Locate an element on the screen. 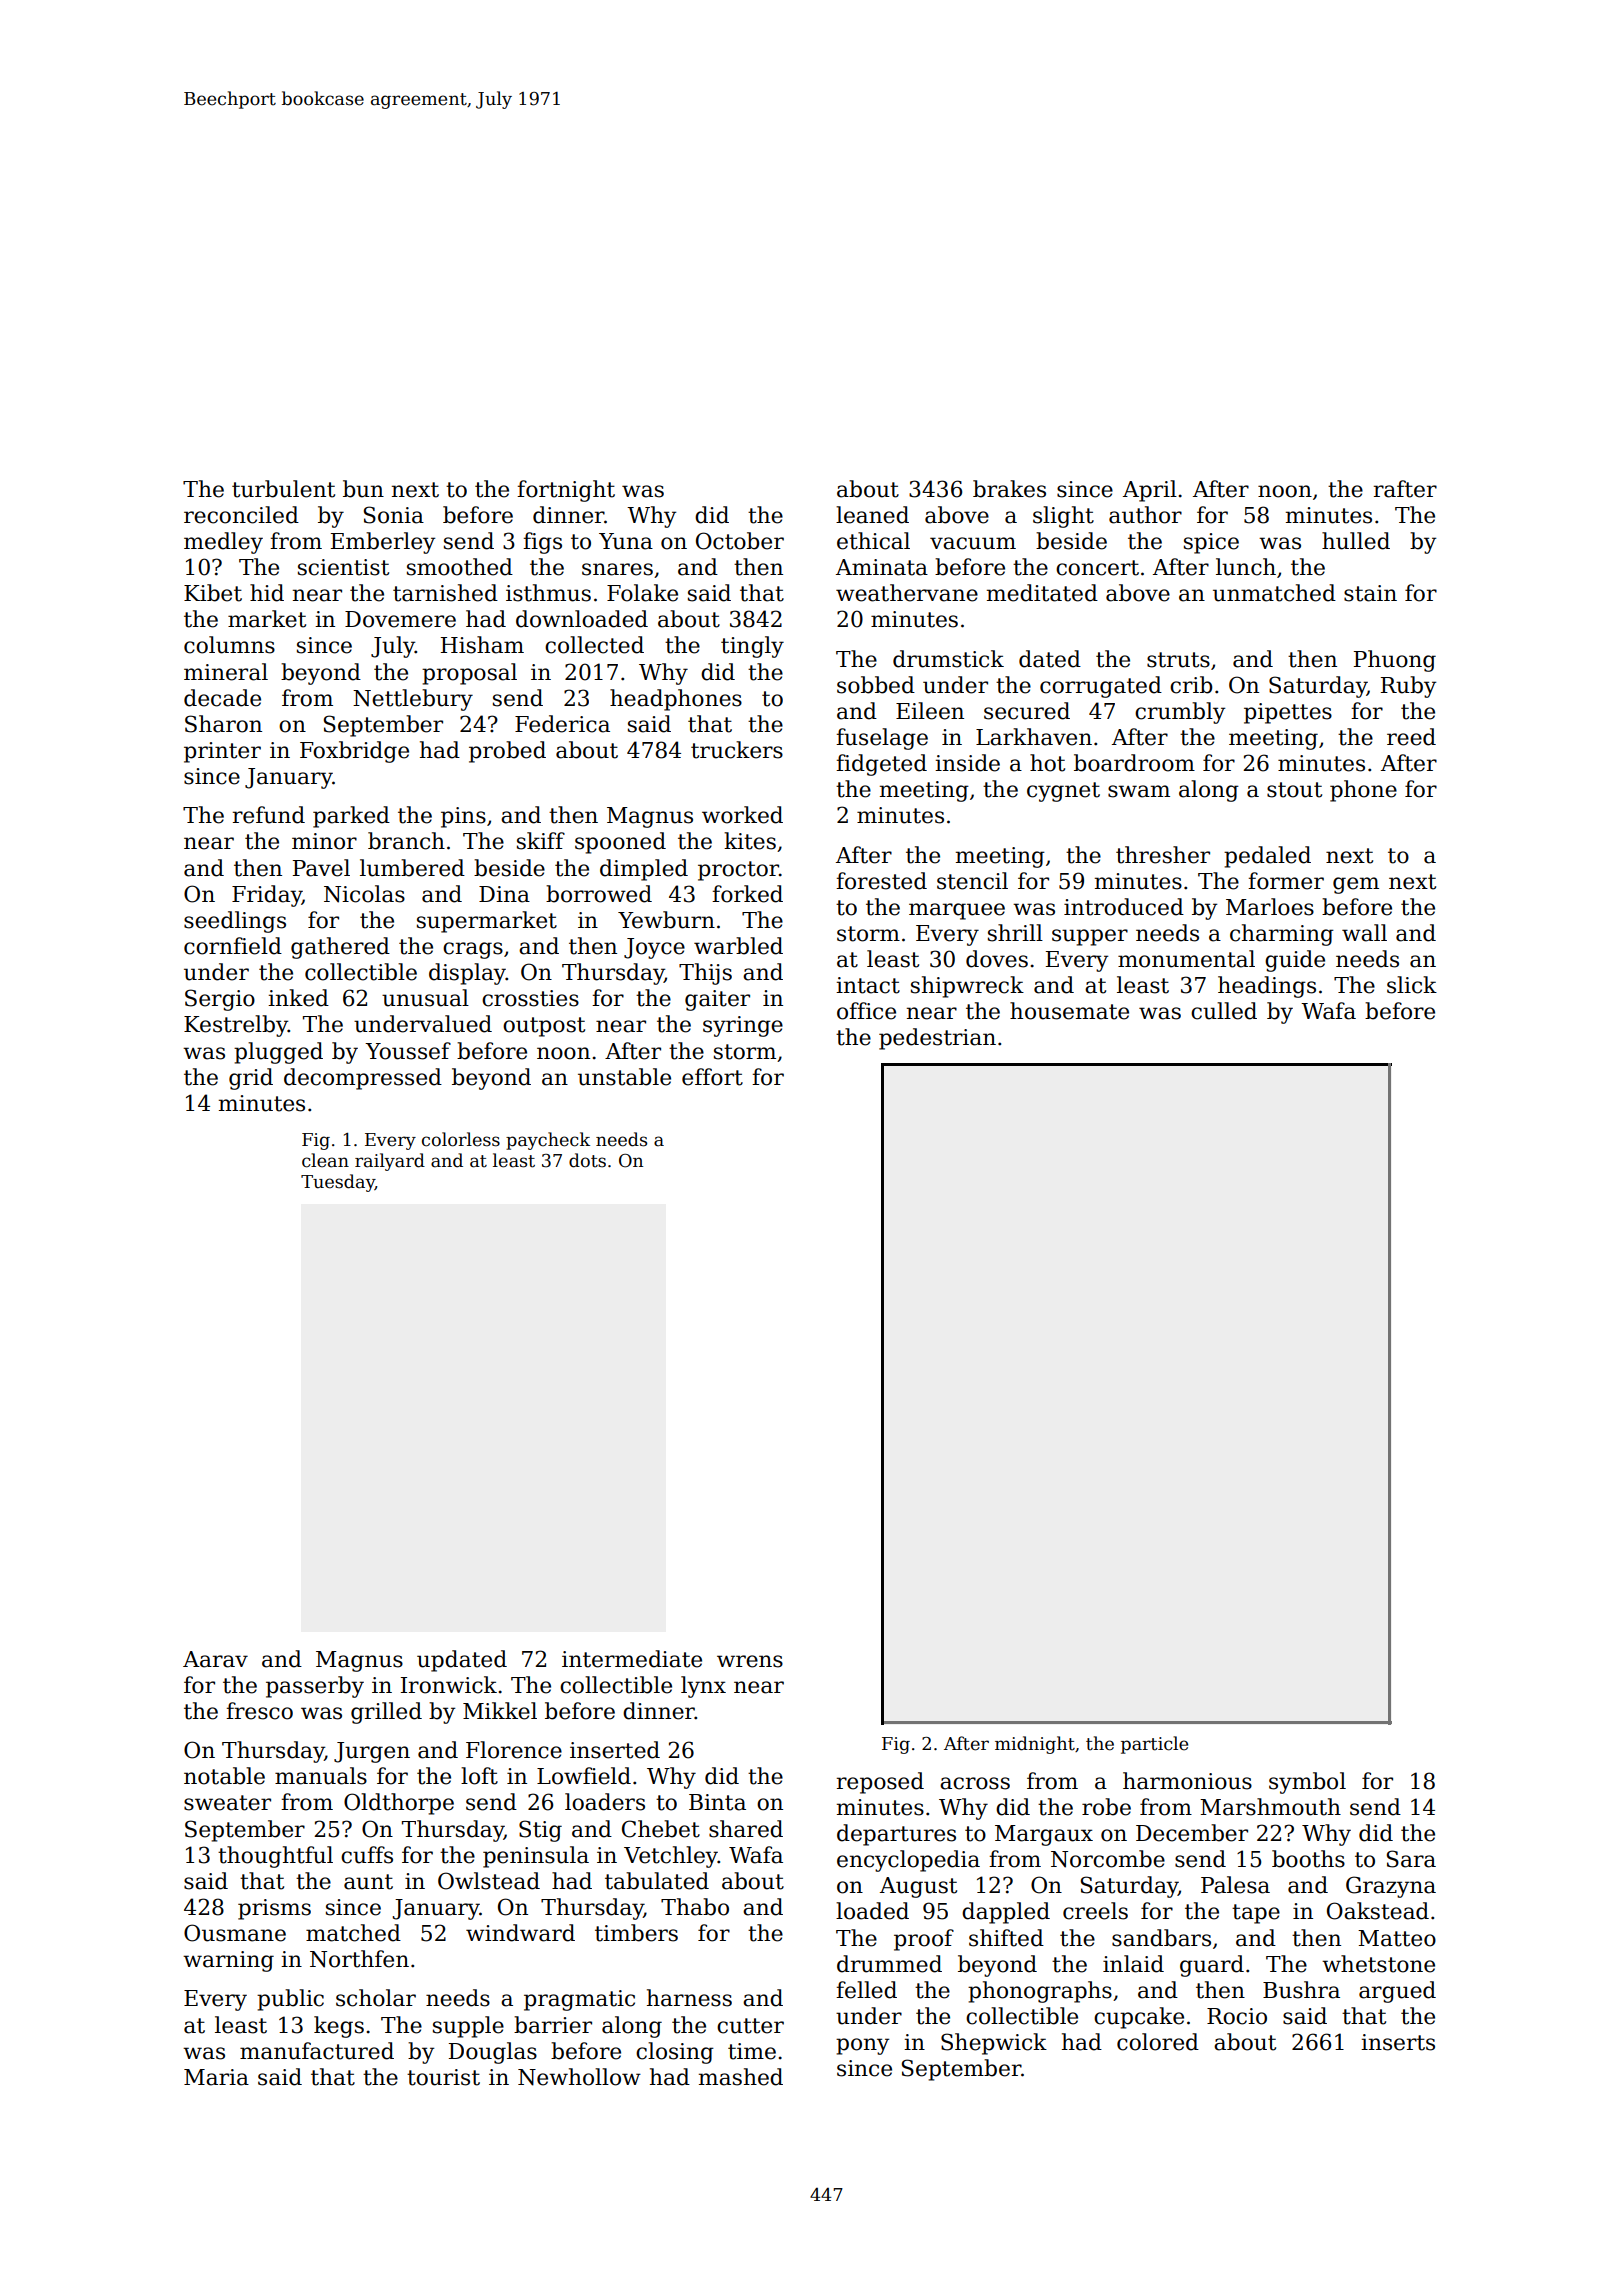 This screenshot has height=2292, width=1620. Tuesday is located at coordinates (338, 1183).
